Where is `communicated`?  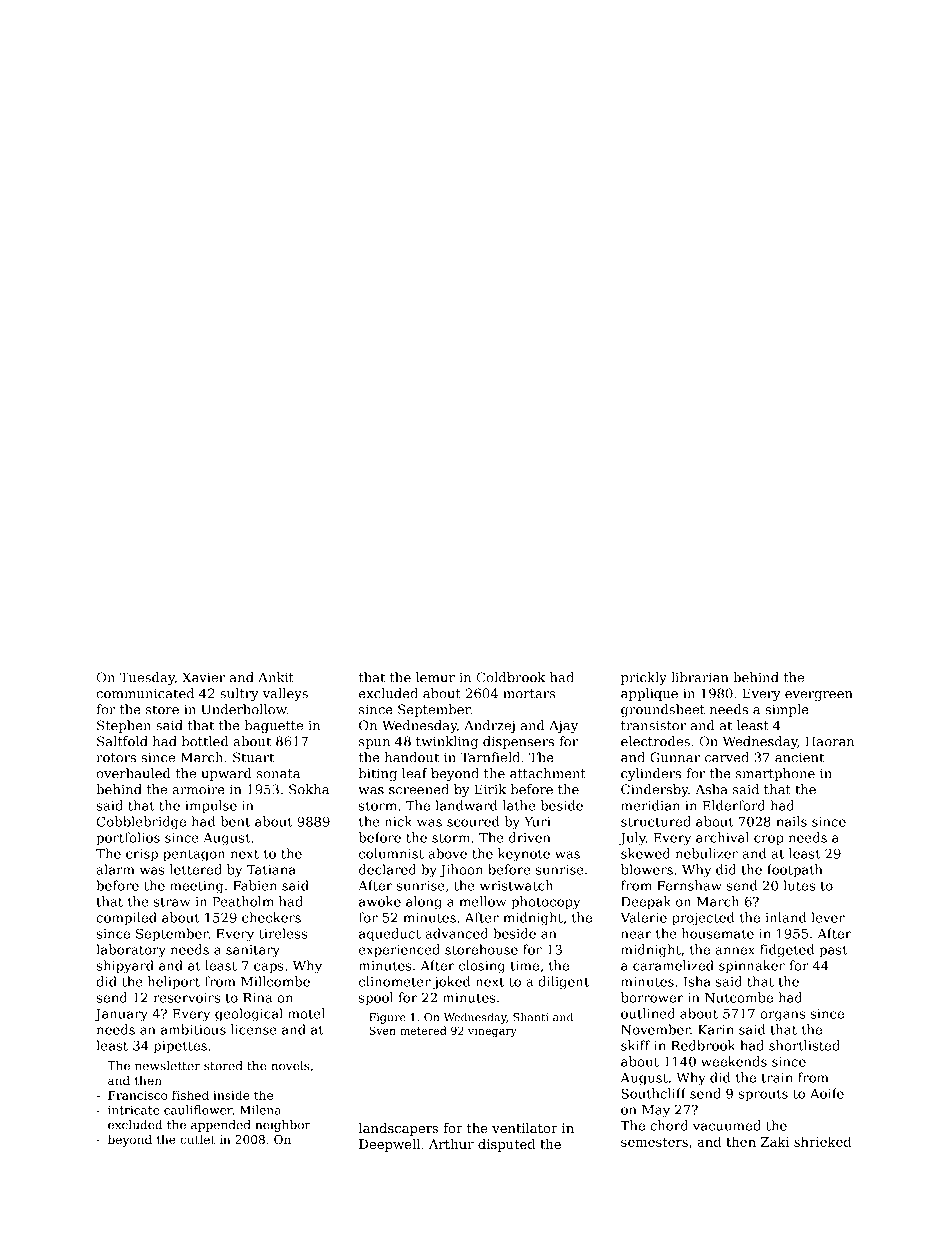
communicated is located at coordinates (145, 693).
